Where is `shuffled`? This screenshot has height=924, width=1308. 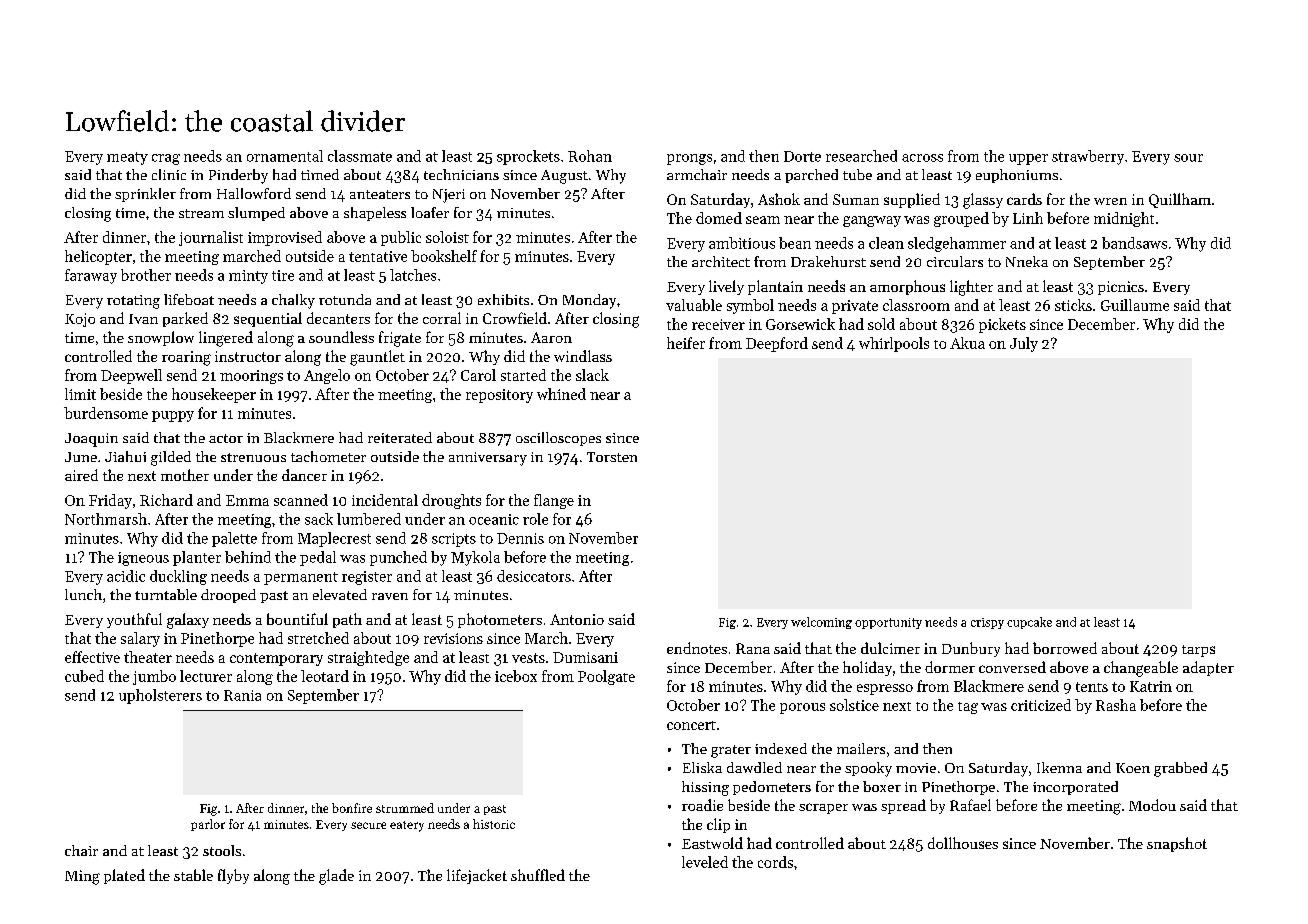
shuffled is located at coordinates (538, 875).
